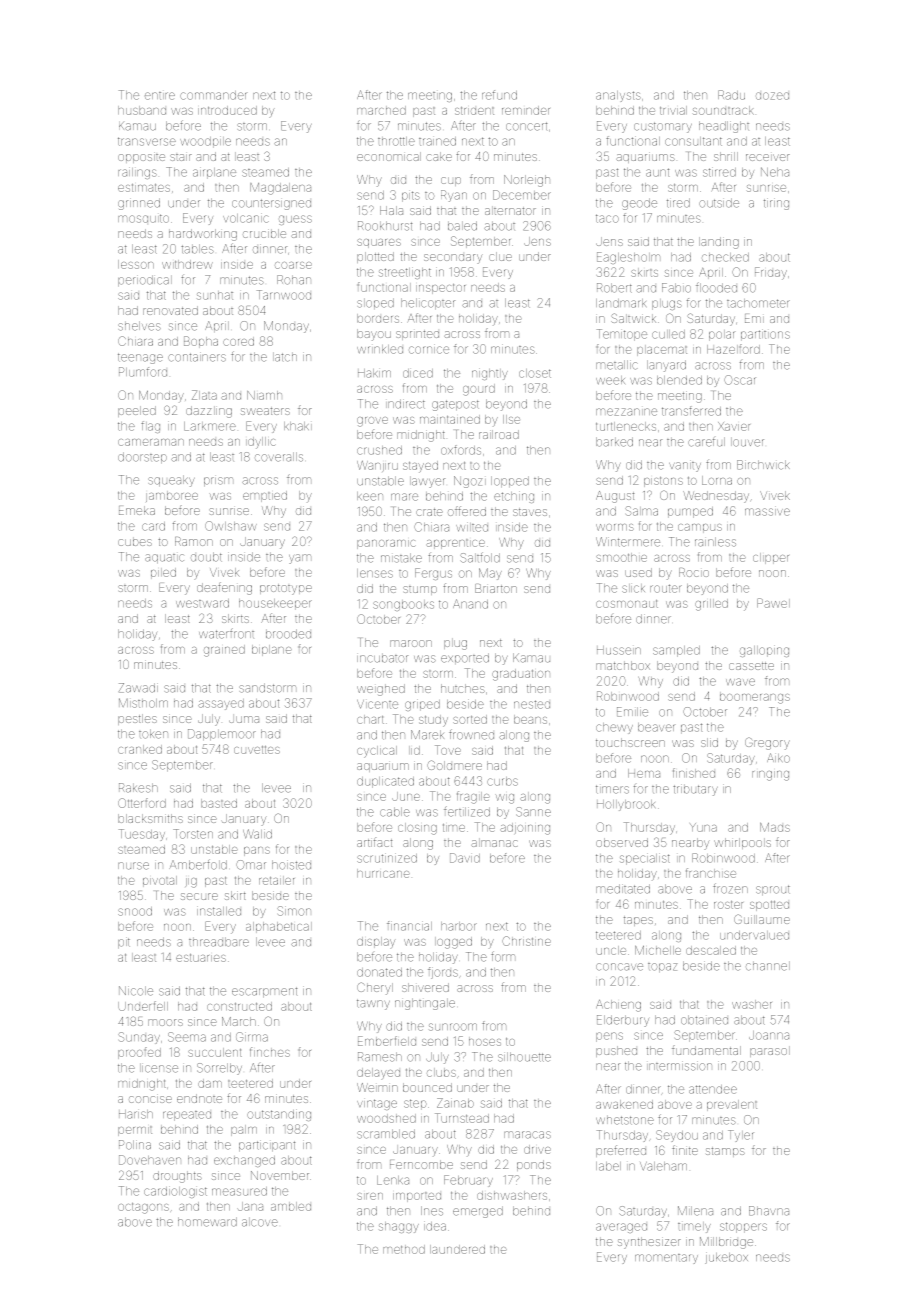  What do you see at coordinates (496, 588) in the image?
I see `Briarton` at bounding box center [496, 588].
